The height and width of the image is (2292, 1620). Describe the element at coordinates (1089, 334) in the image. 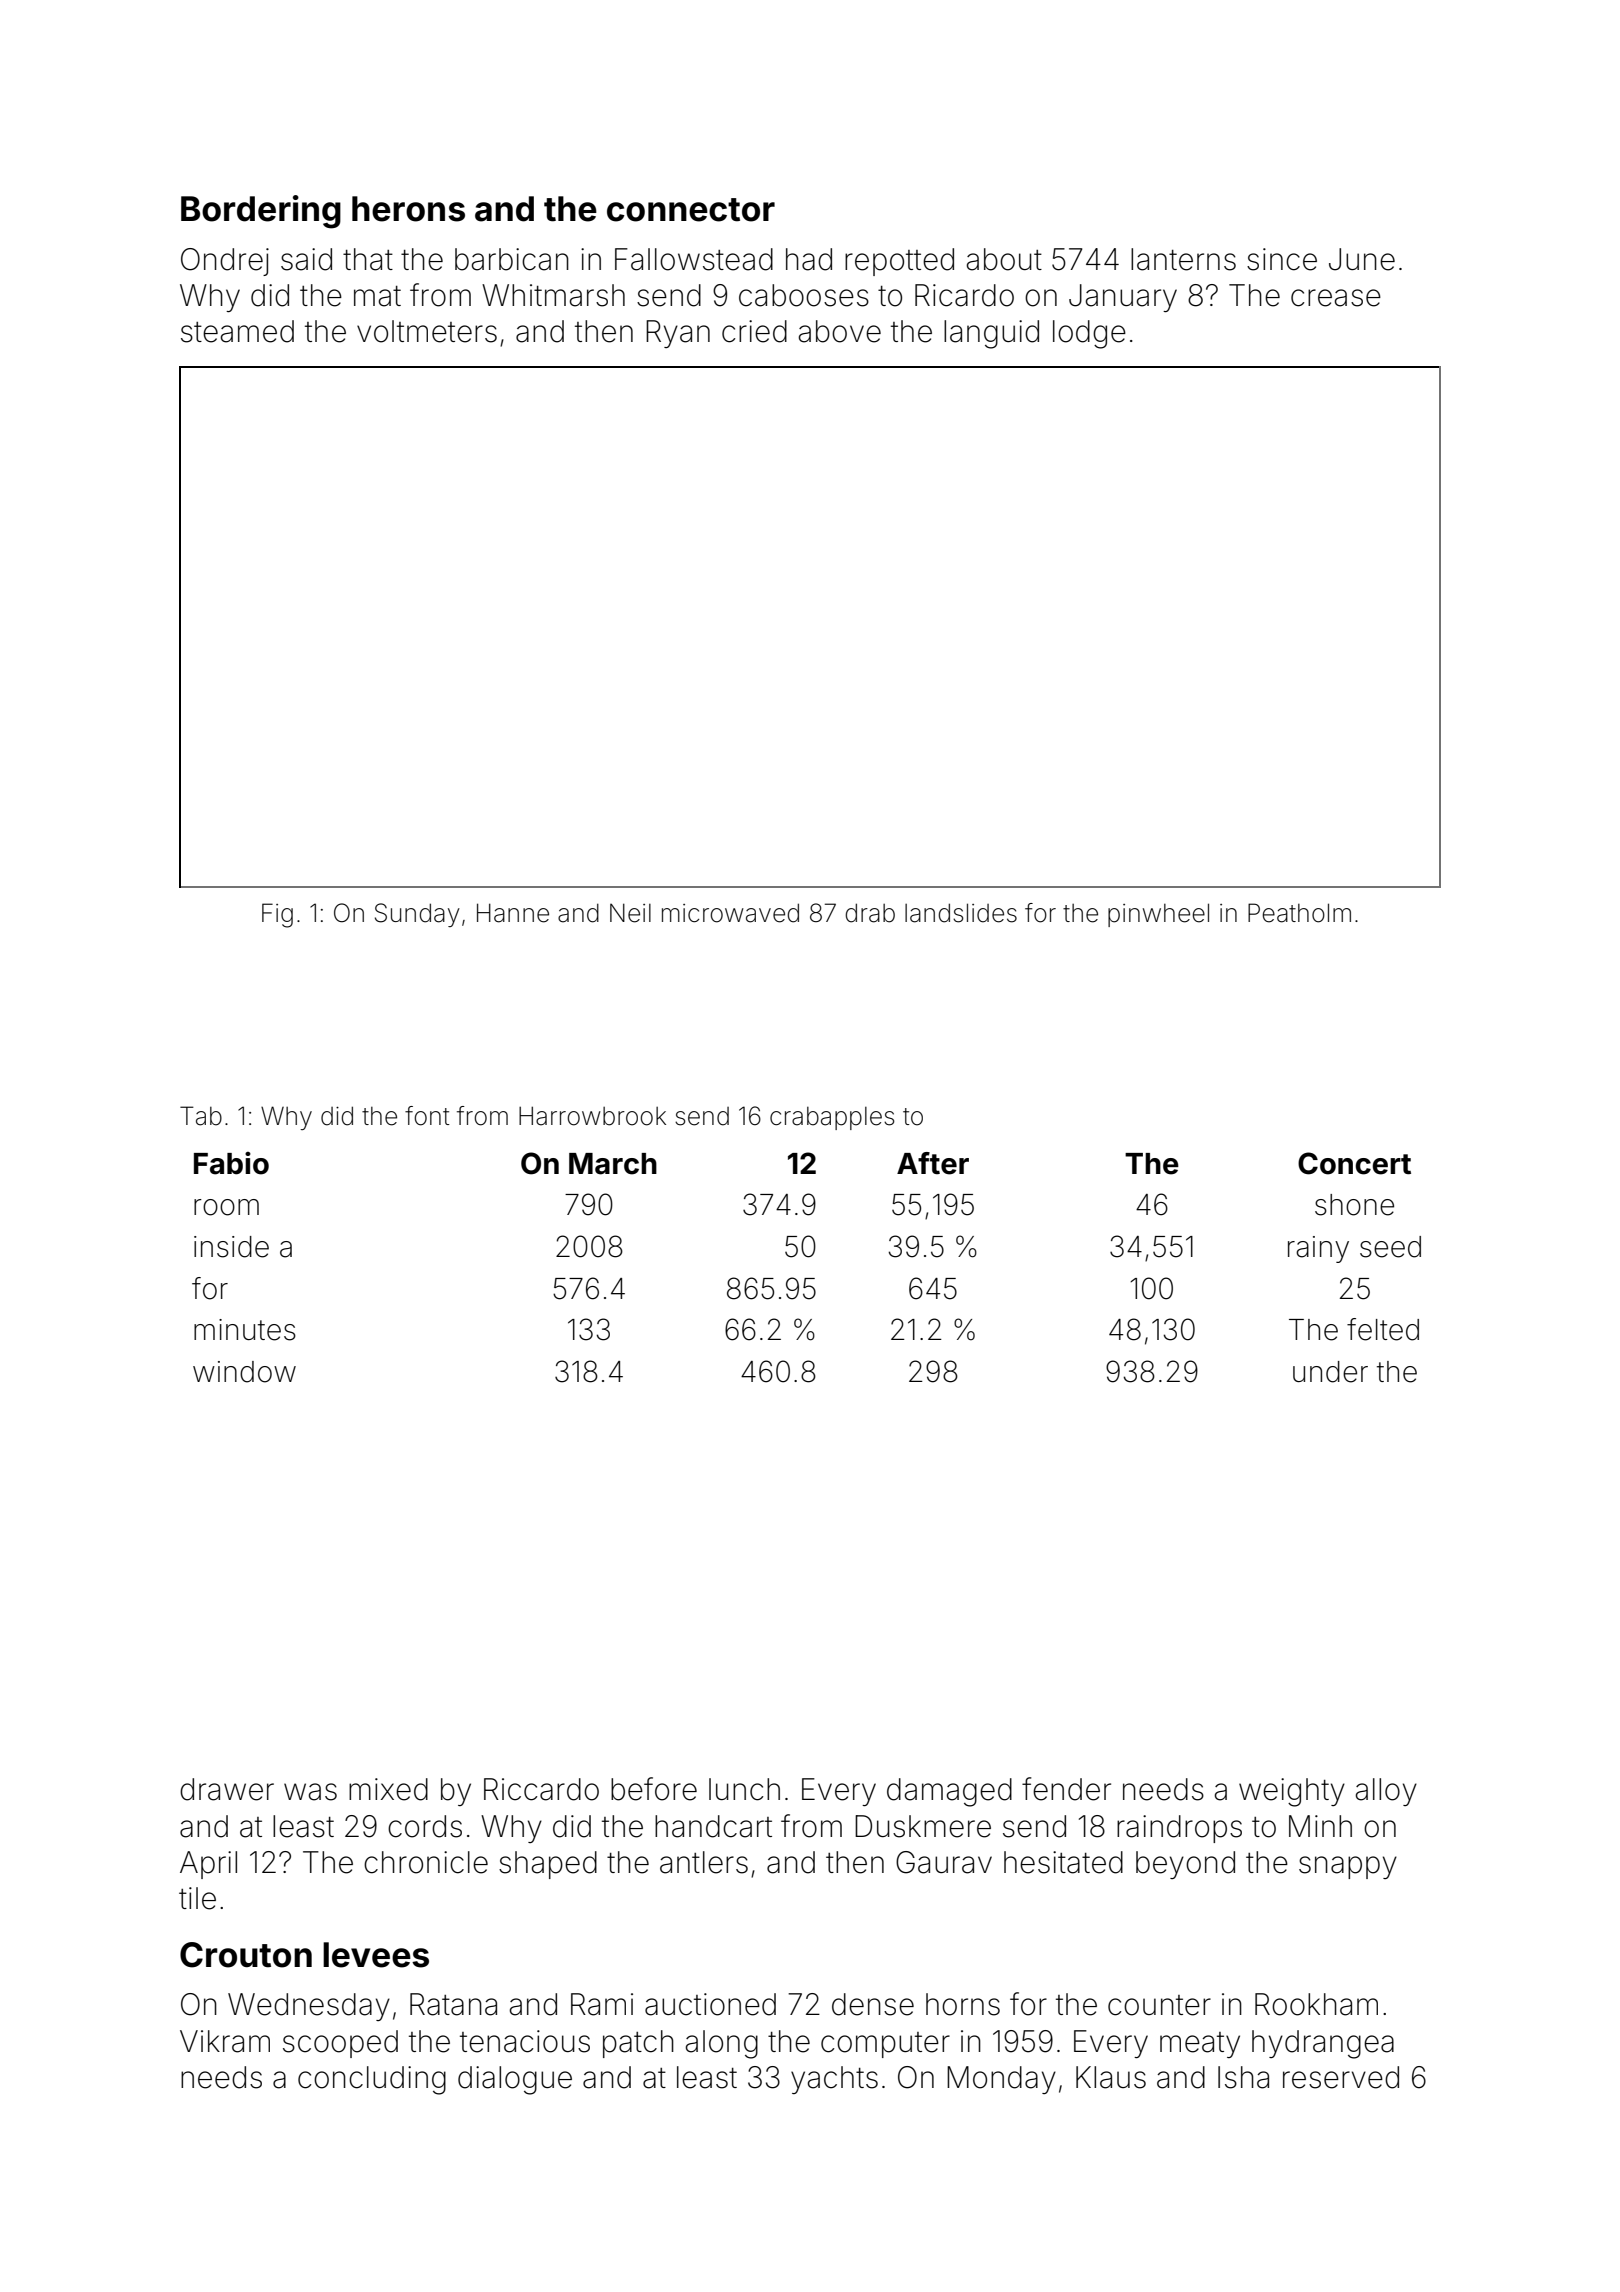

I see `lodge` at that location.
